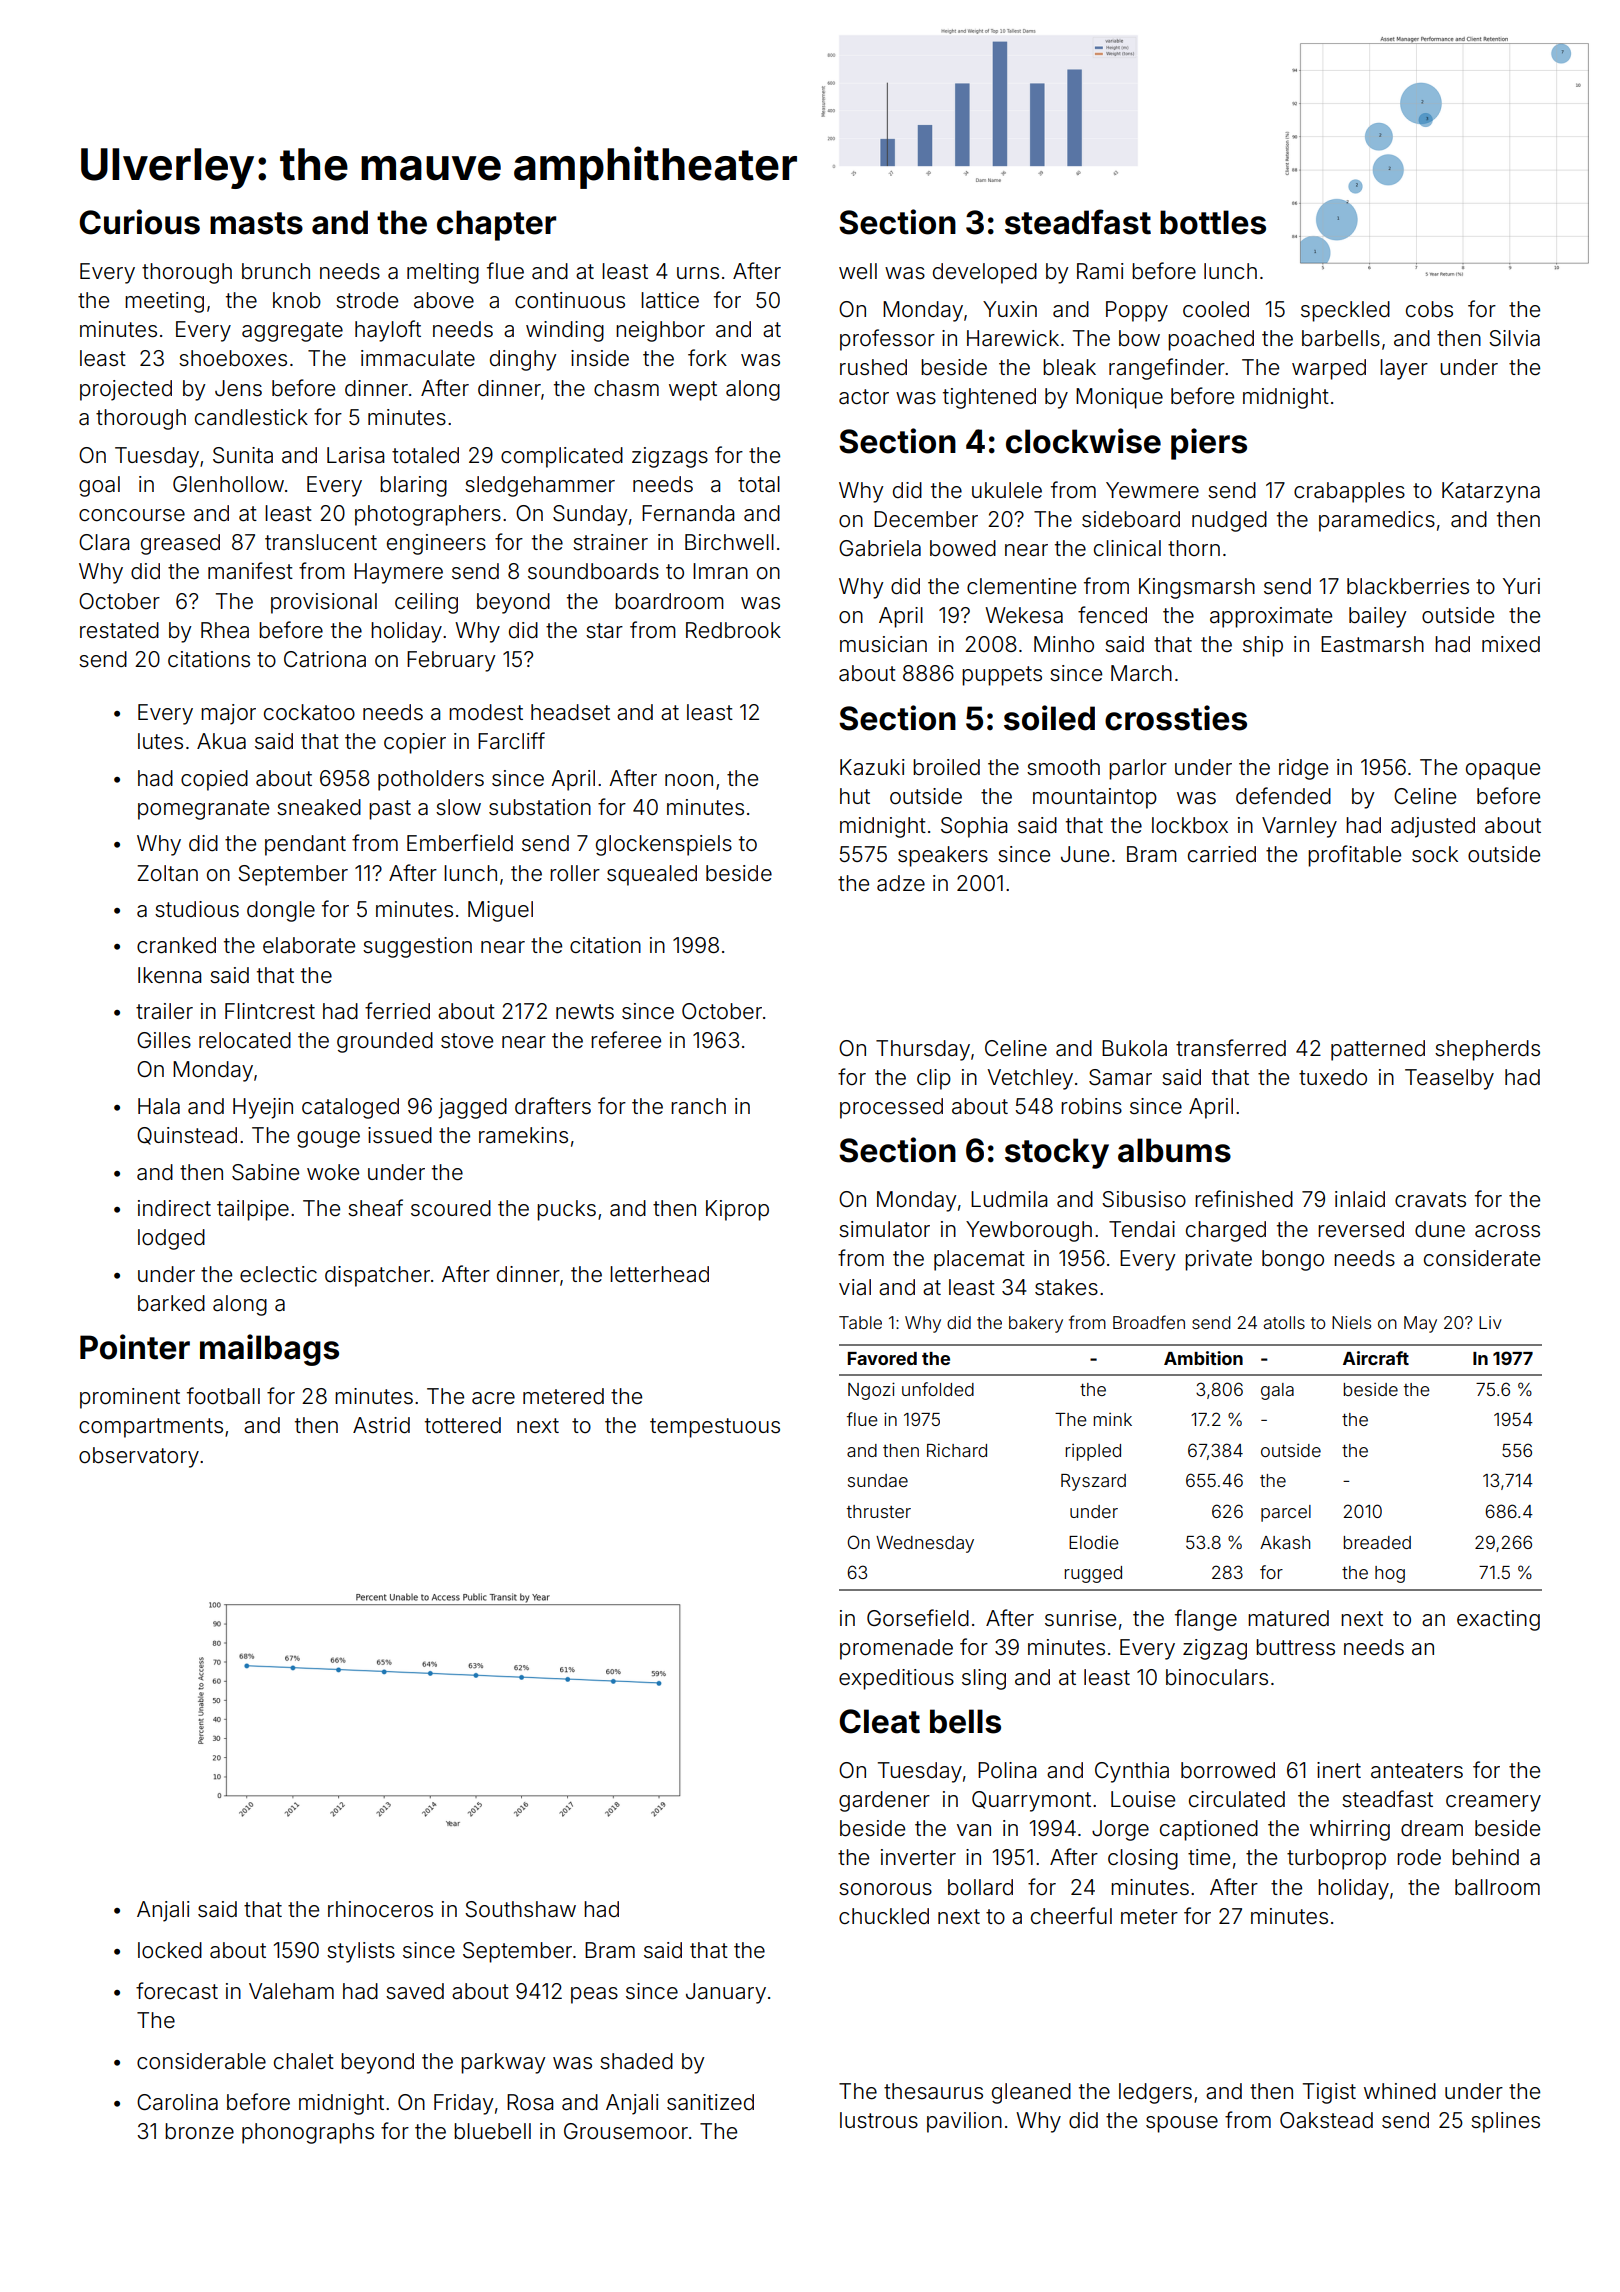 Image resolution: width=1620 pixels, height=2292 pixels. What do you see at coordinates (585, 1011) in the screenshot?
I see `newts` at bounding box center [585, 1011].
